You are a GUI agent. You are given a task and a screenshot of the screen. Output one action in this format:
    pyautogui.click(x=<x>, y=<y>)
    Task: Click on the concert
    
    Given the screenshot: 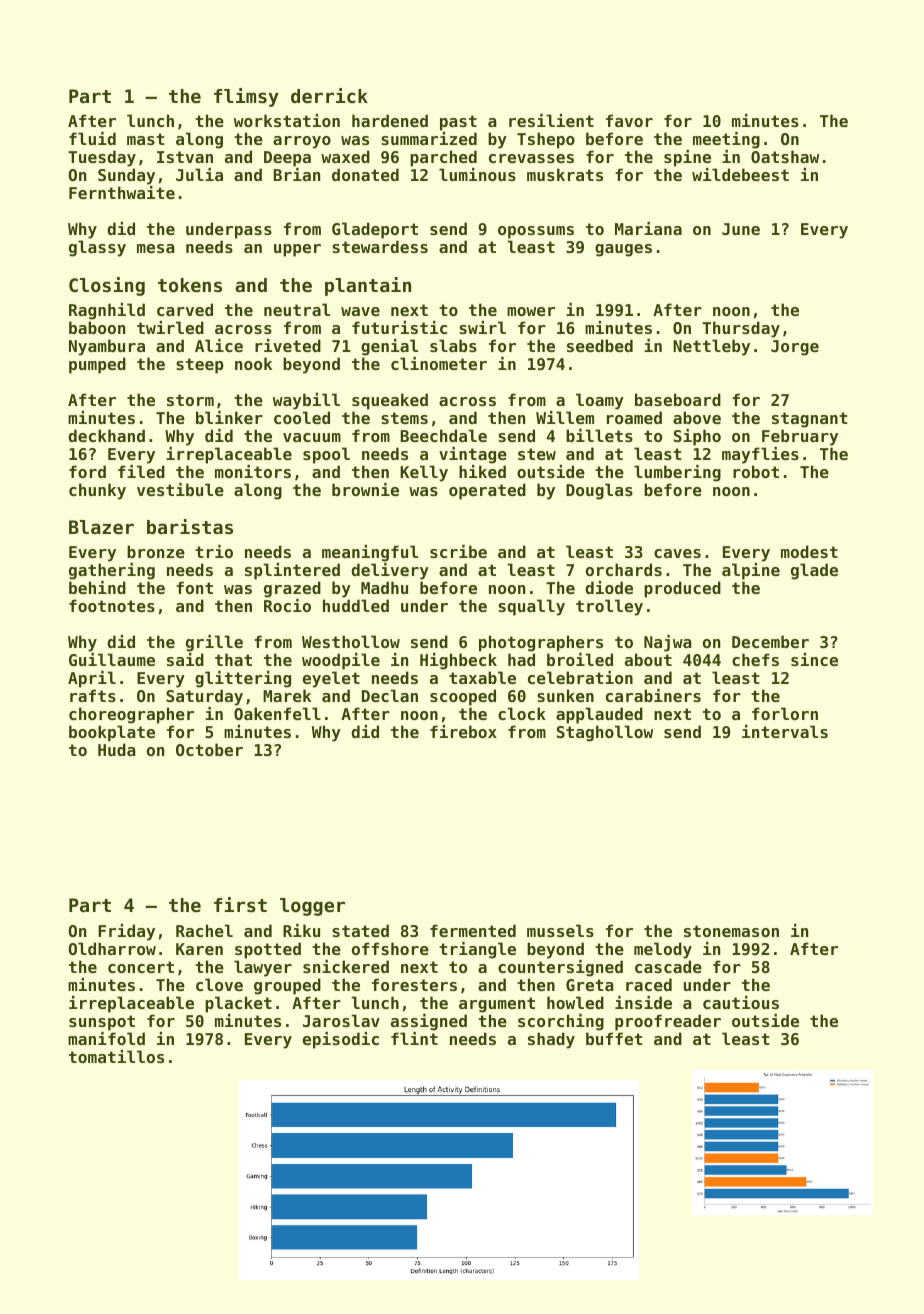 What is the action you would take?
    pyautogui.click(x=141, y=967)
